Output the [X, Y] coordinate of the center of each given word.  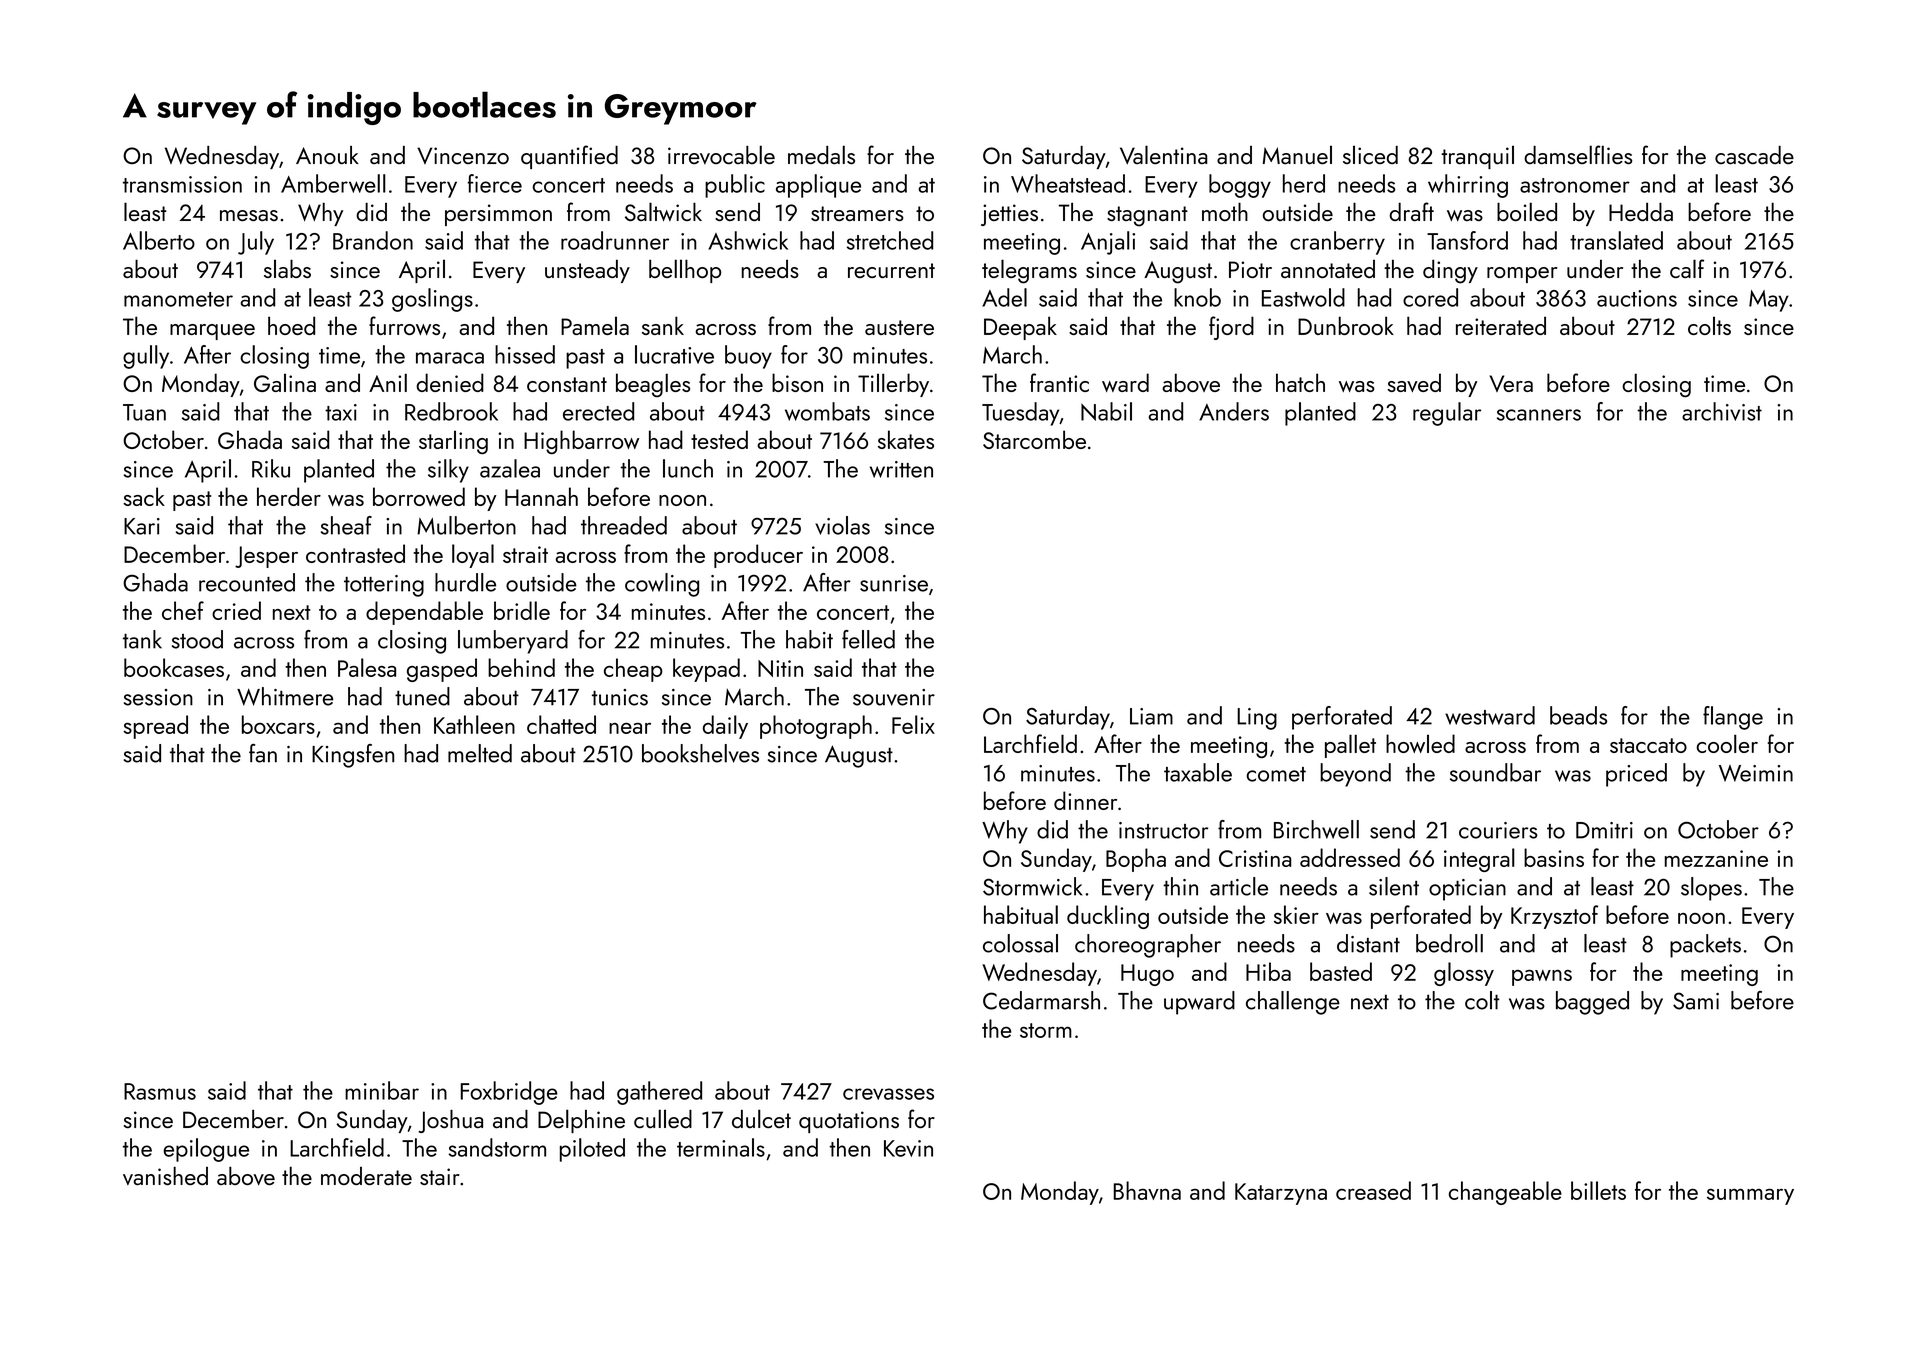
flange [1733, 718]
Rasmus [160, 1091]
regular [1447, 414]
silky [448, 471]
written [901, 469]
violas [842, 525]
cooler [1727, 743]
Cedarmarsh [1041, 1000]
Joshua [450, 1121]
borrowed [419, 496]
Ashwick [748, 240]
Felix [913, 724]
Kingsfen [353, 756]
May [1769, 301]
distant [1368, 943]
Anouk [327, 155]
